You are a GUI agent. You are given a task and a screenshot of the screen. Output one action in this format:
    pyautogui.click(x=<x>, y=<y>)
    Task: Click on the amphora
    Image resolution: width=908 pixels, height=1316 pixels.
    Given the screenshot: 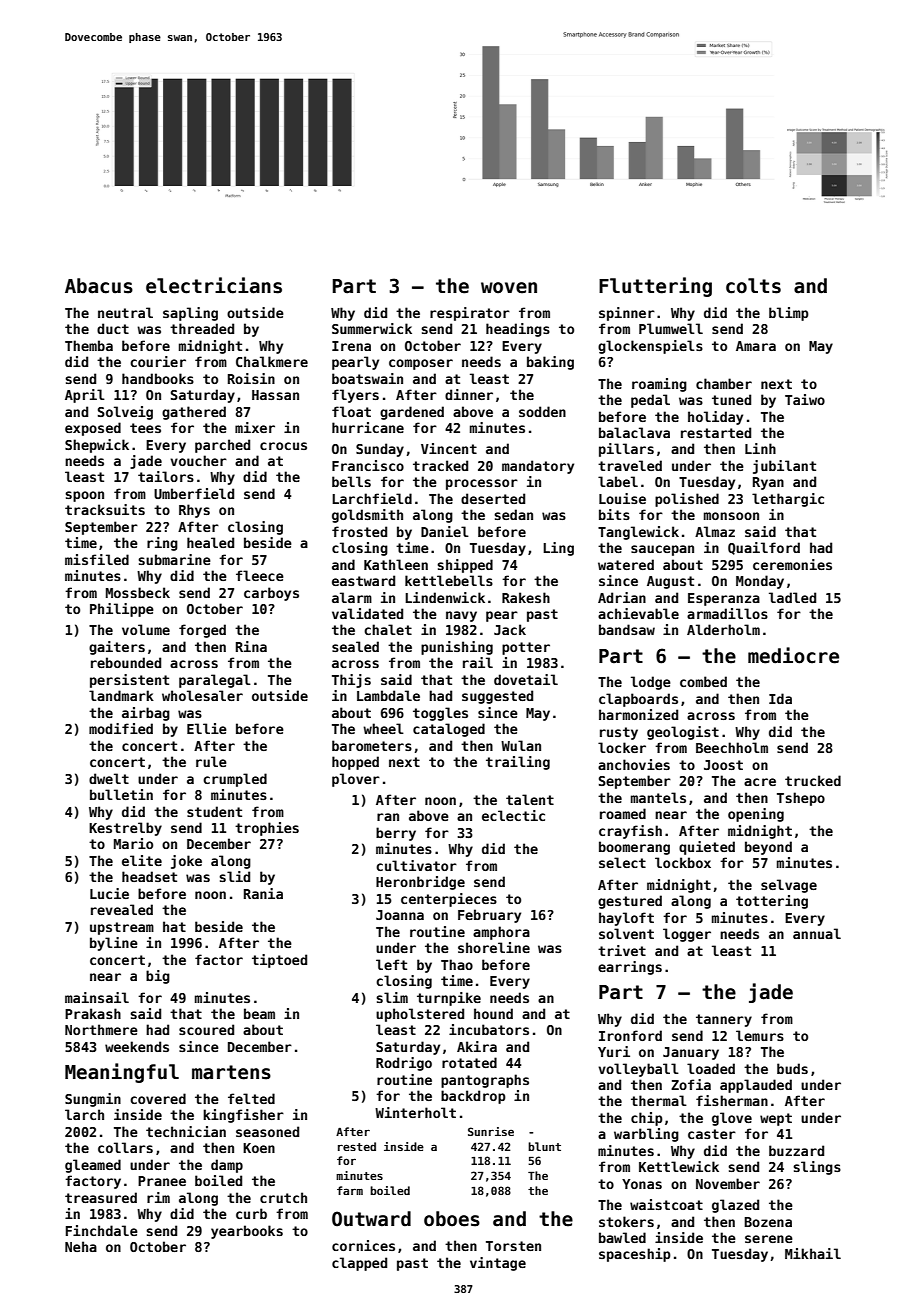 What is the action you would take?
    pyautogui.click(x=501, y=933)
